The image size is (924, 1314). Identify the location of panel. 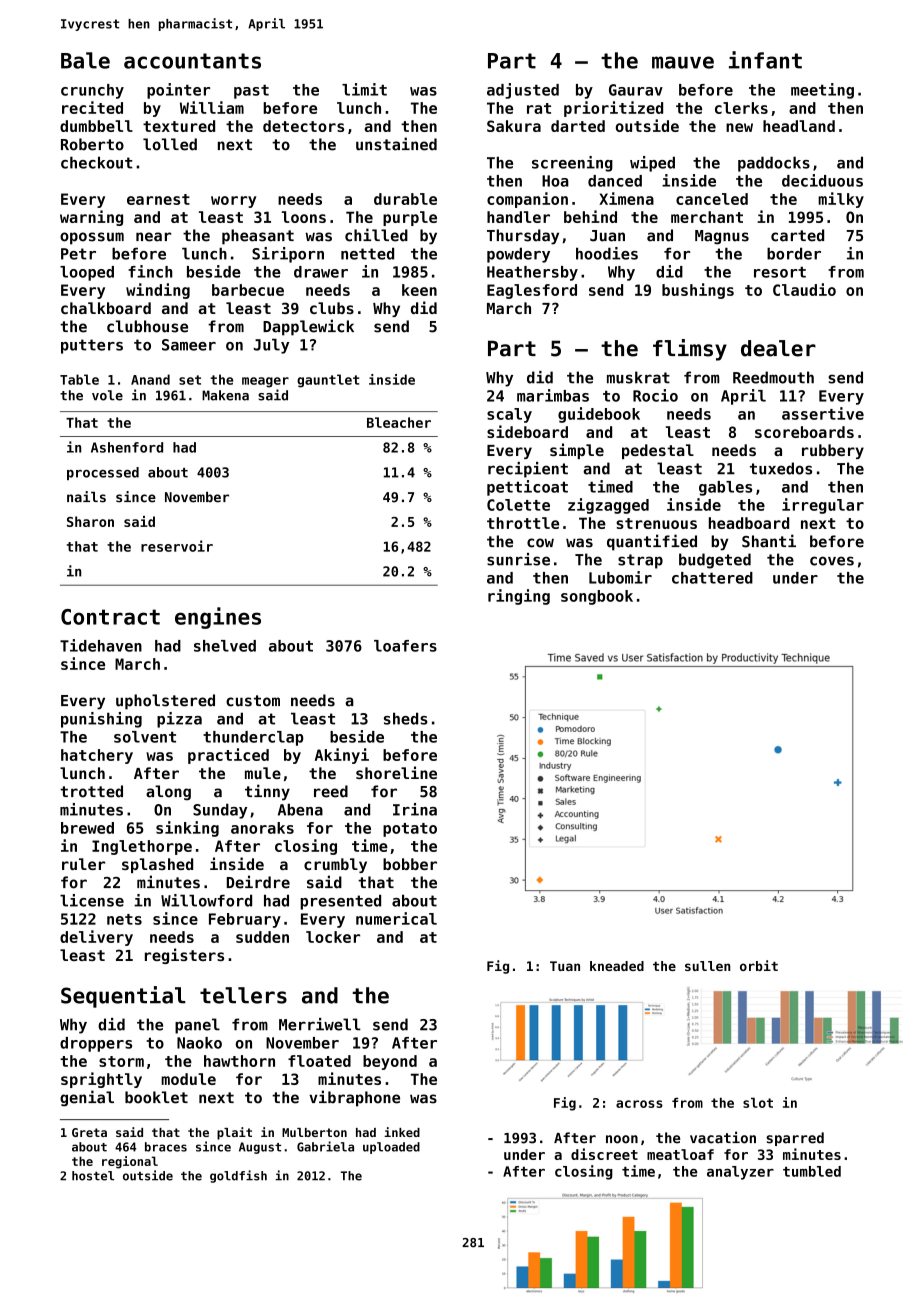
(197, 1026).
